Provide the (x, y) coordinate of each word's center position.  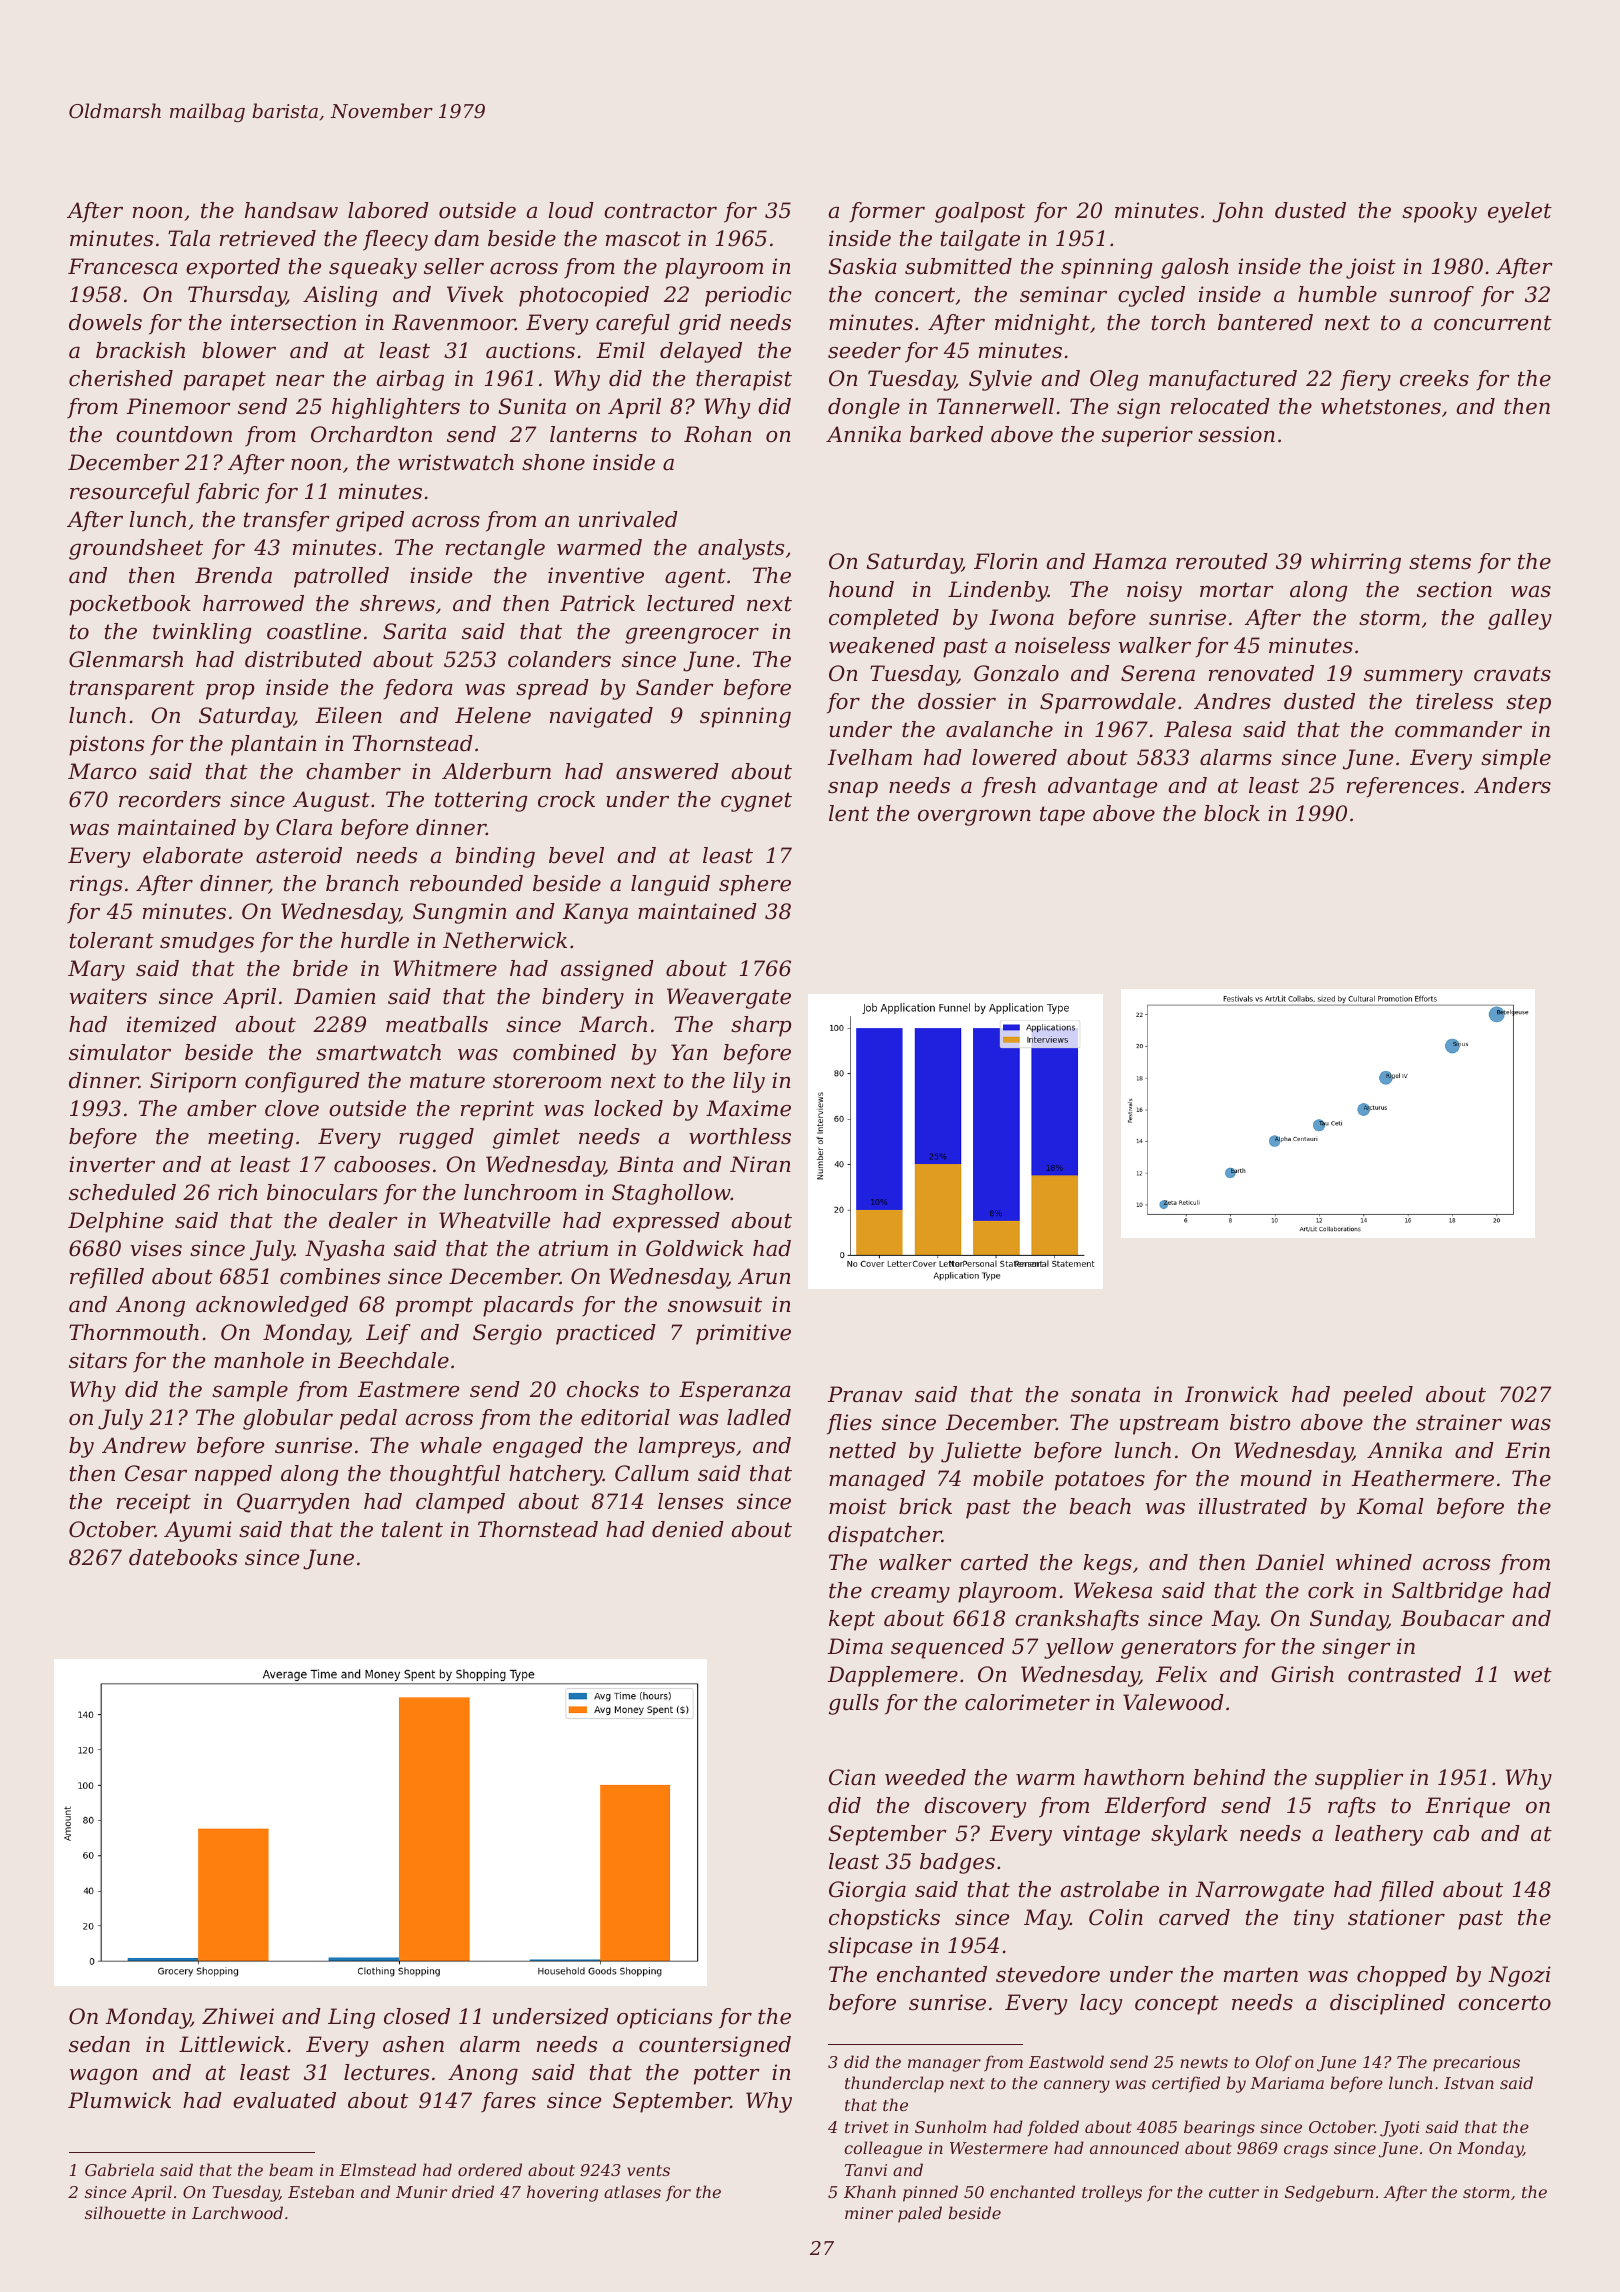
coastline (314, 631)
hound (861, 589)
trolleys (1112, 2193)
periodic (748, 296)
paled (920, 2214)
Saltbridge (1447, 1592)
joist (1371, 268)
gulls (854, 1704)
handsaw (291, 210)
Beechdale (393, 1360)
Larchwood (237, 2212)
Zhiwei (238, 2016)
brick (925, 1506)
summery (1413, 678)
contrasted (1404, 1674)
